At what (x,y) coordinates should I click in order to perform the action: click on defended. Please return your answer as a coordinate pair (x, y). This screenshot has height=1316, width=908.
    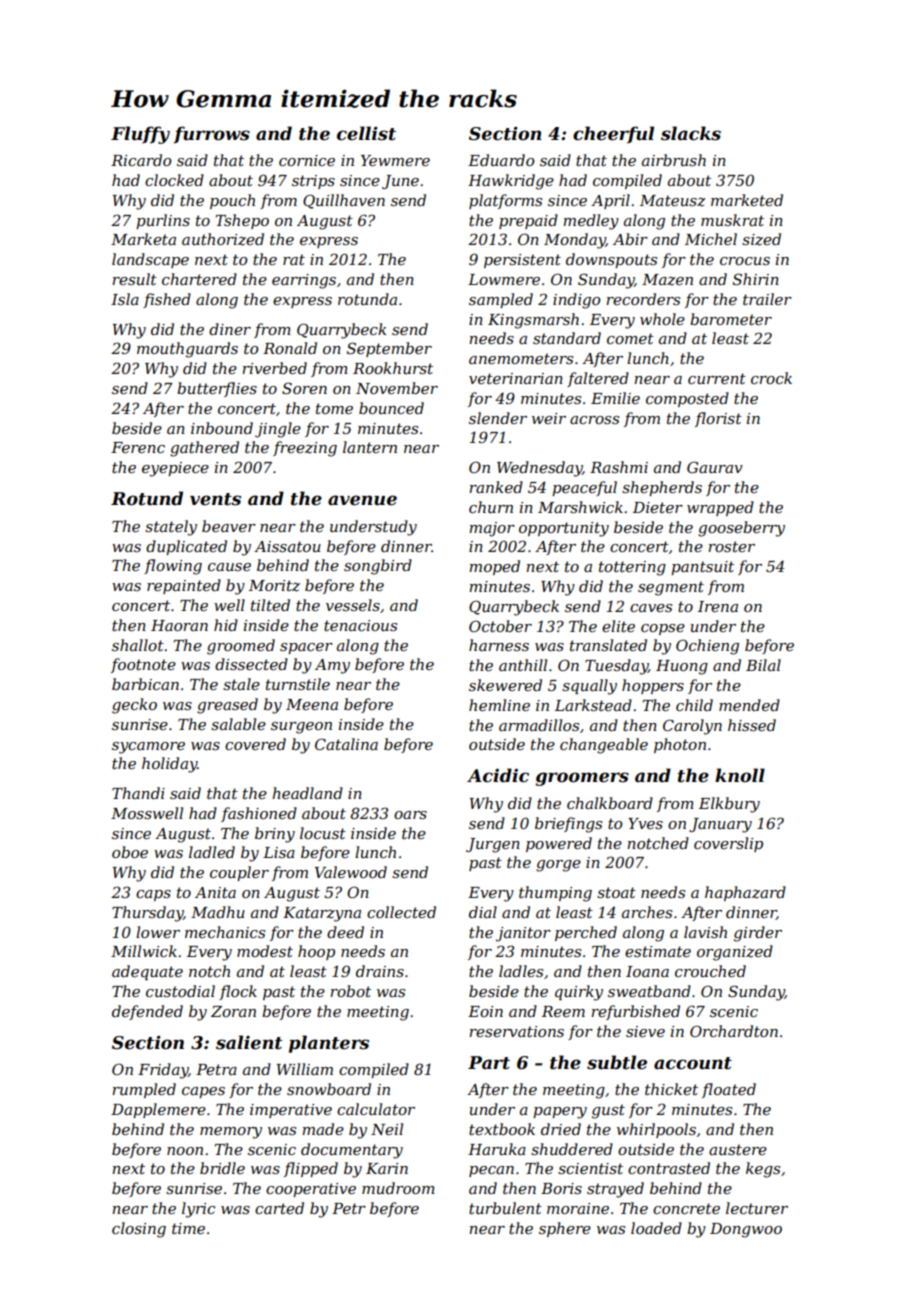
    Looking at the image, I should click on (147, 1012).
